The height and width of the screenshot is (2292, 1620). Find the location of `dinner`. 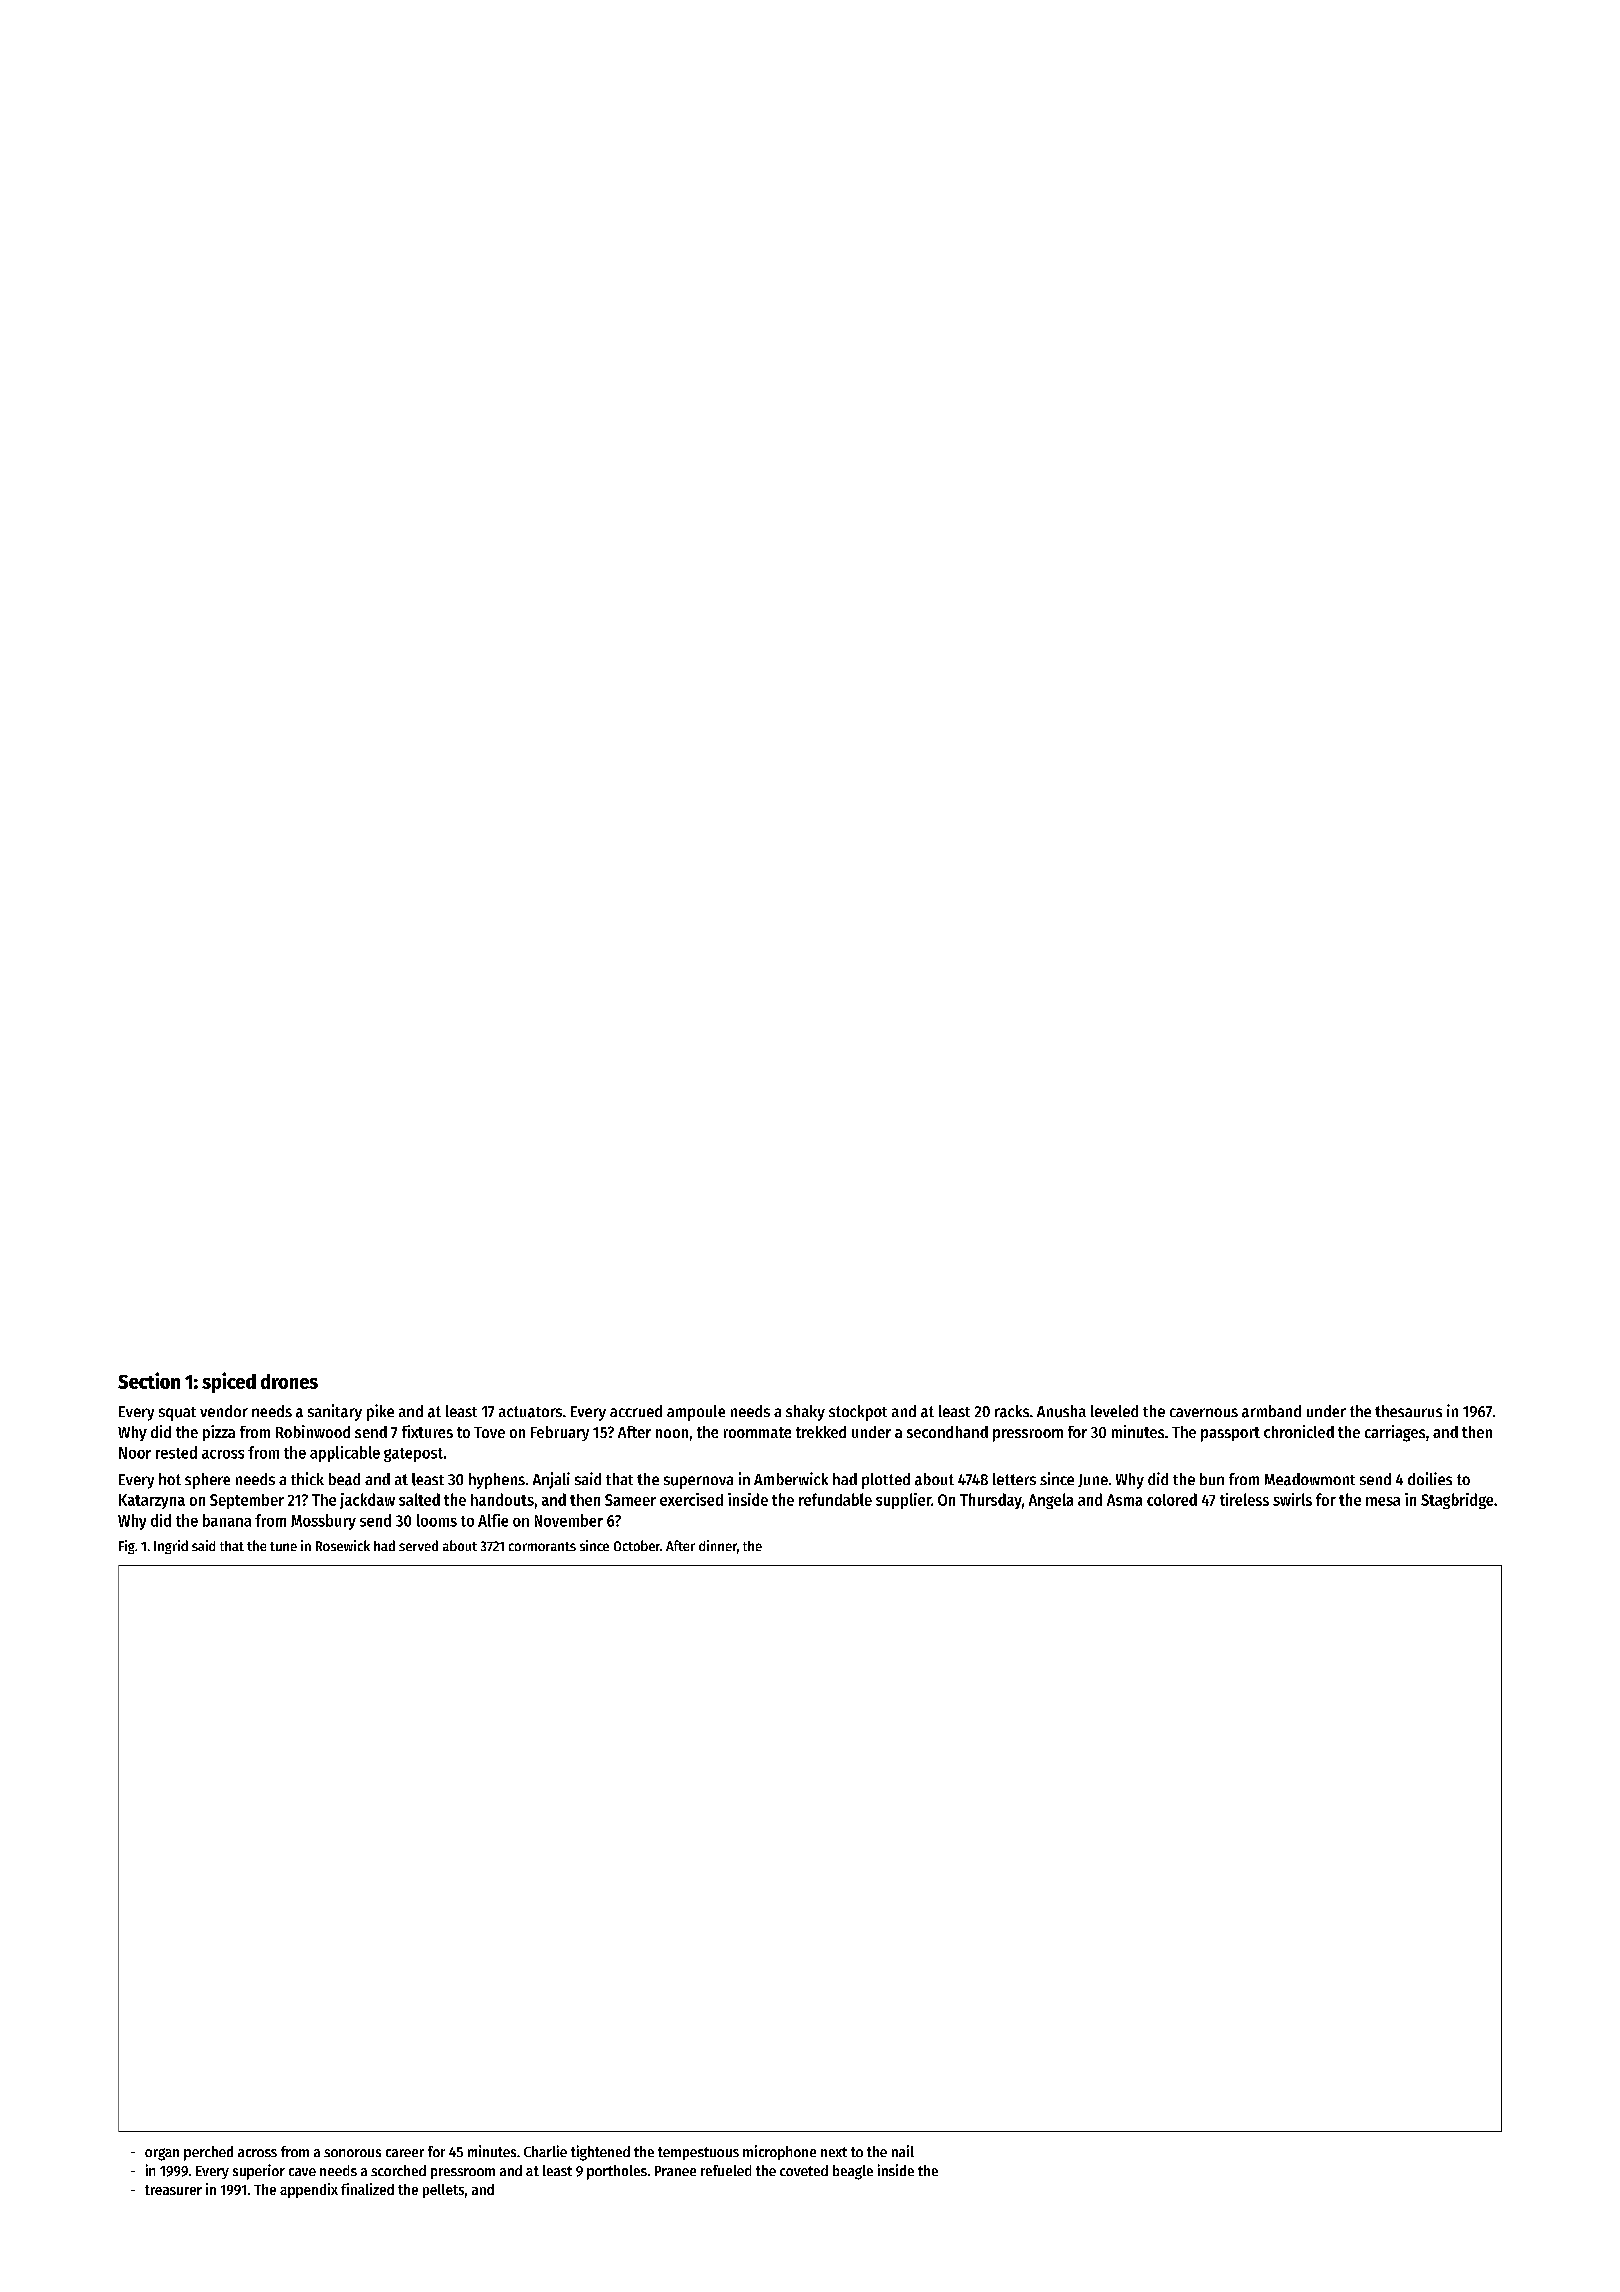

dinner is located at coordinates (718, 1545).
